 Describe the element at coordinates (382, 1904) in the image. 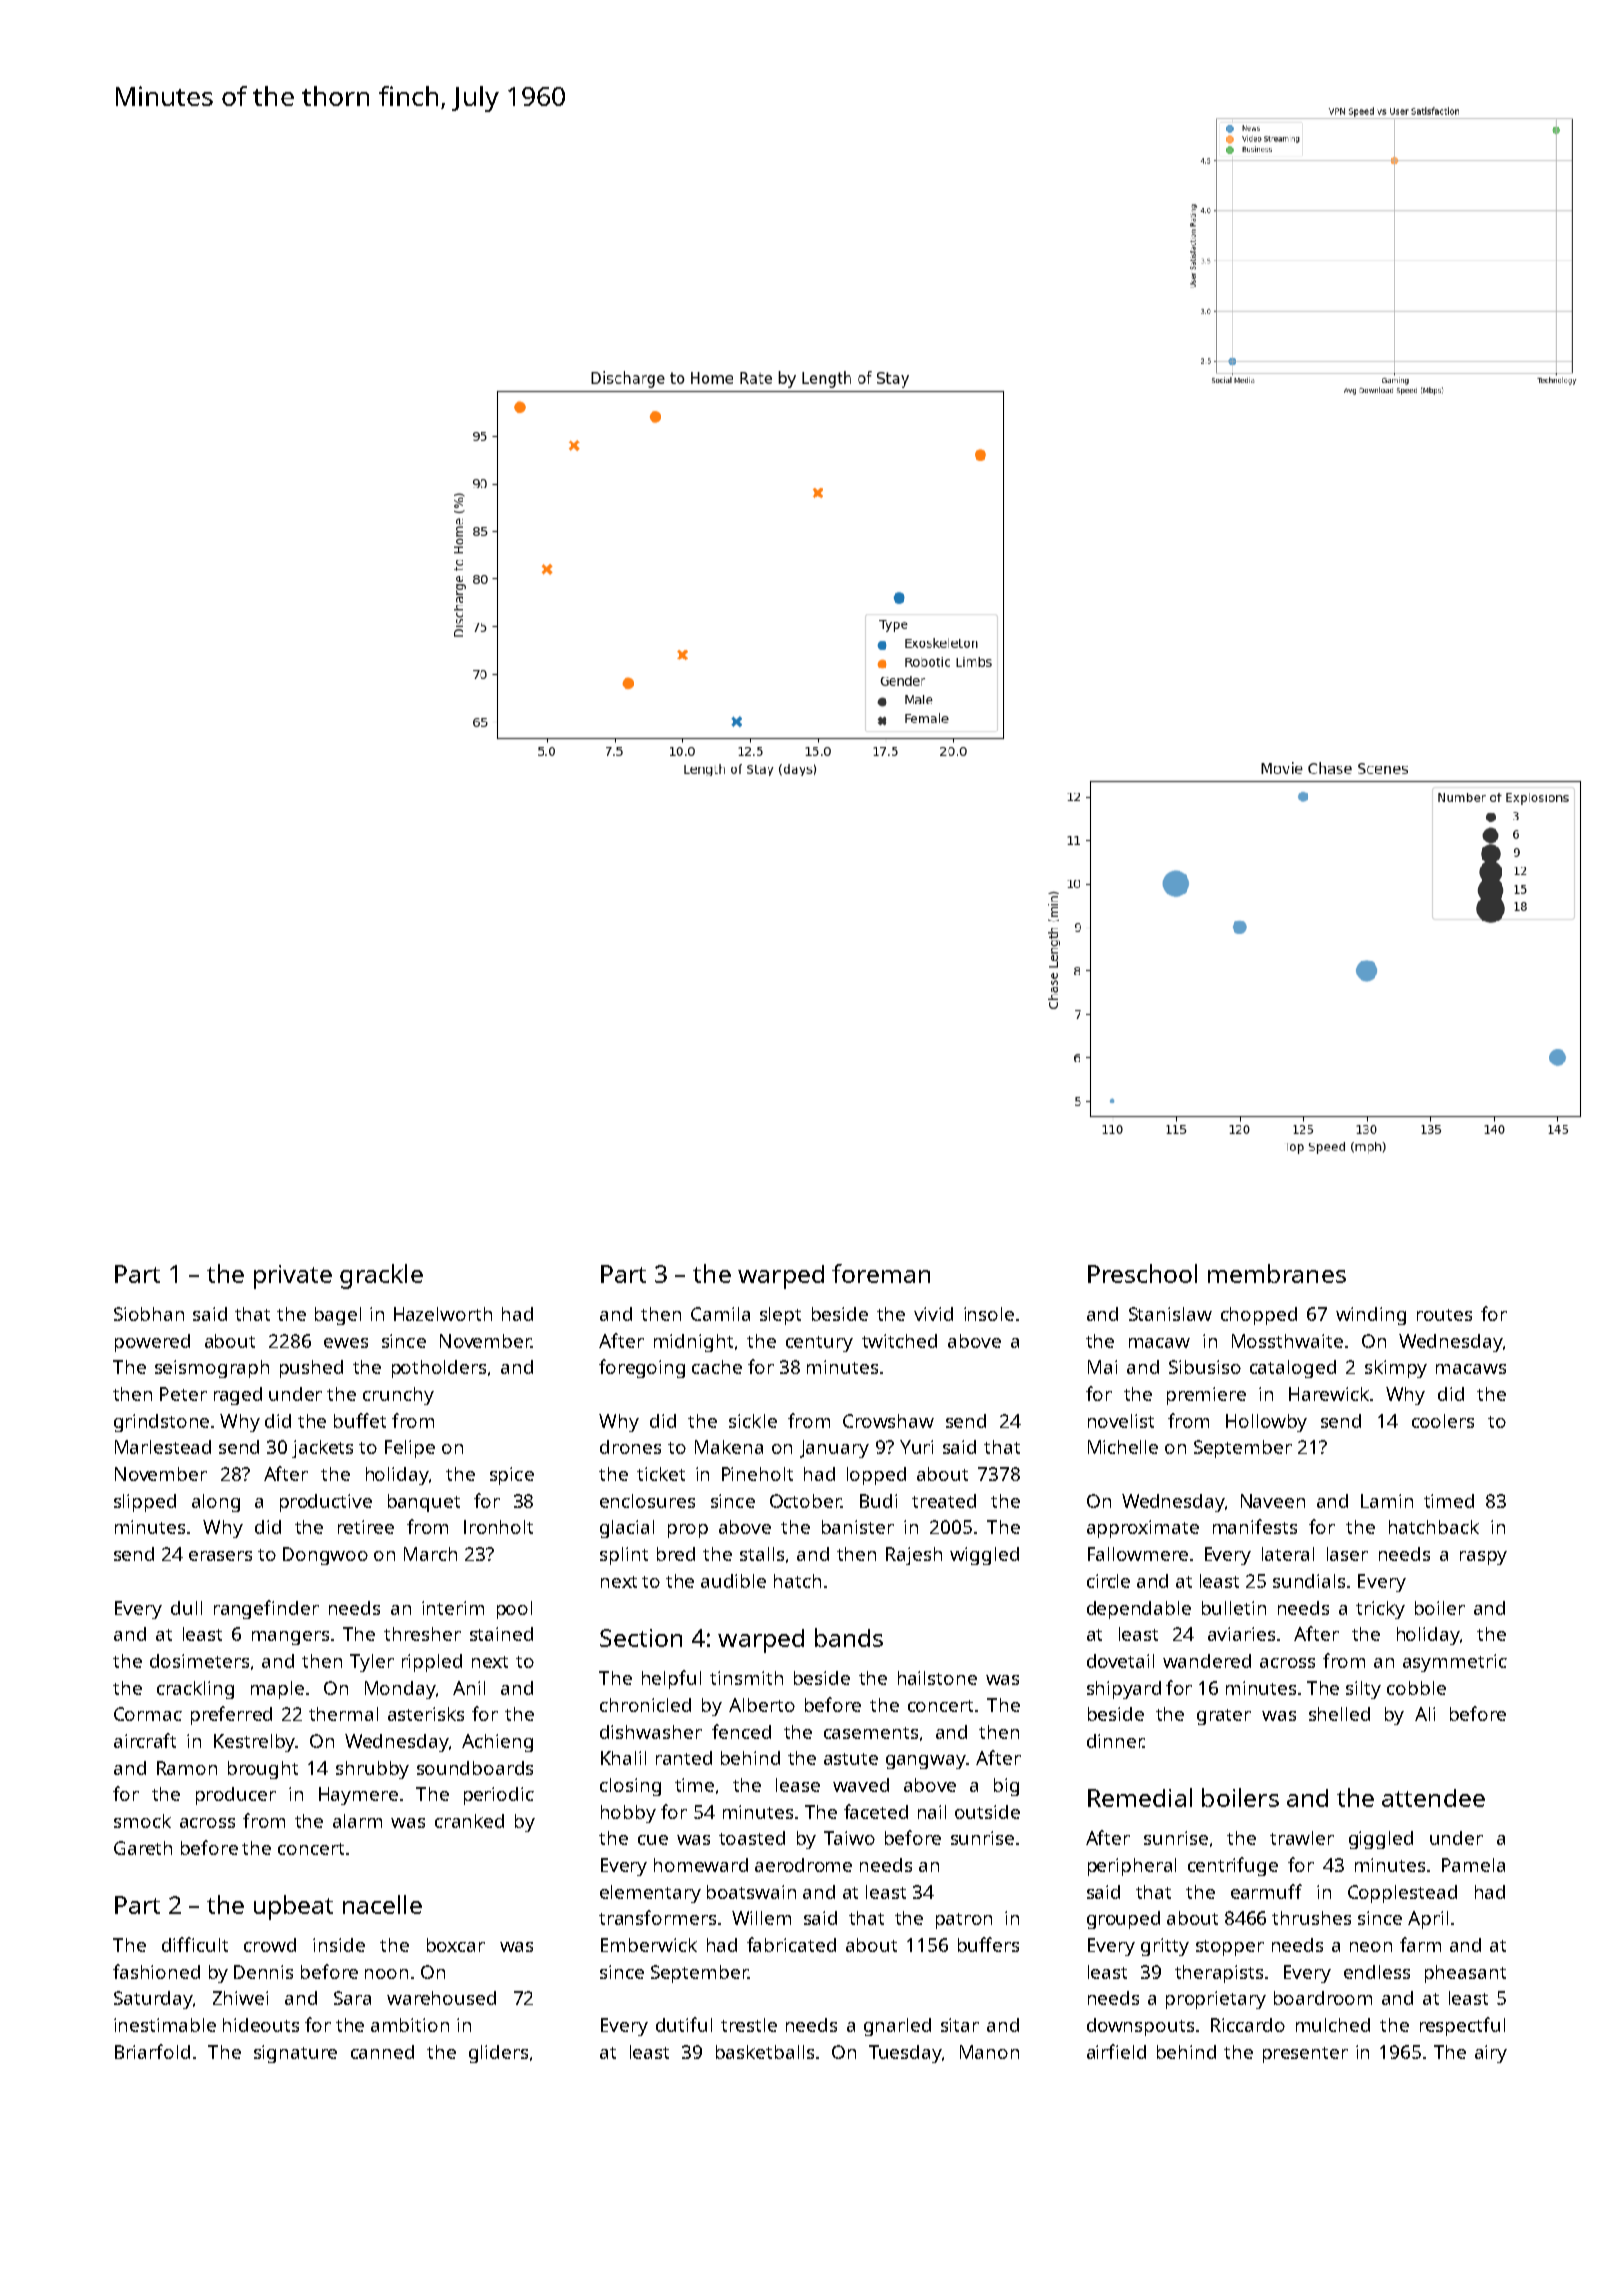

I see `nacelle` at that location.
